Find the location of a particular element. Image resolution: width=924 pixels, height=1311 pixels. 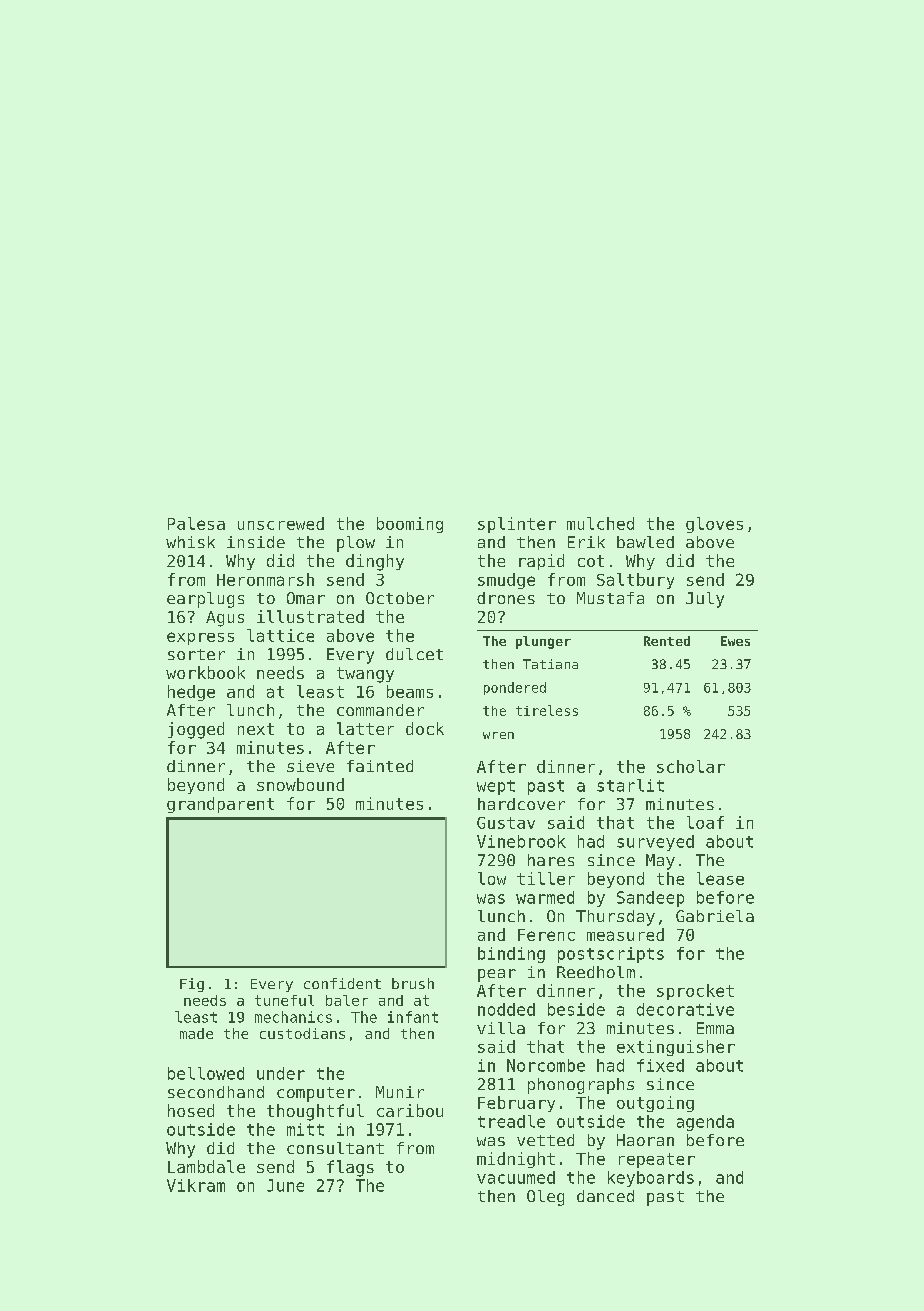

treadle is located at coordinates (511, 1121).
